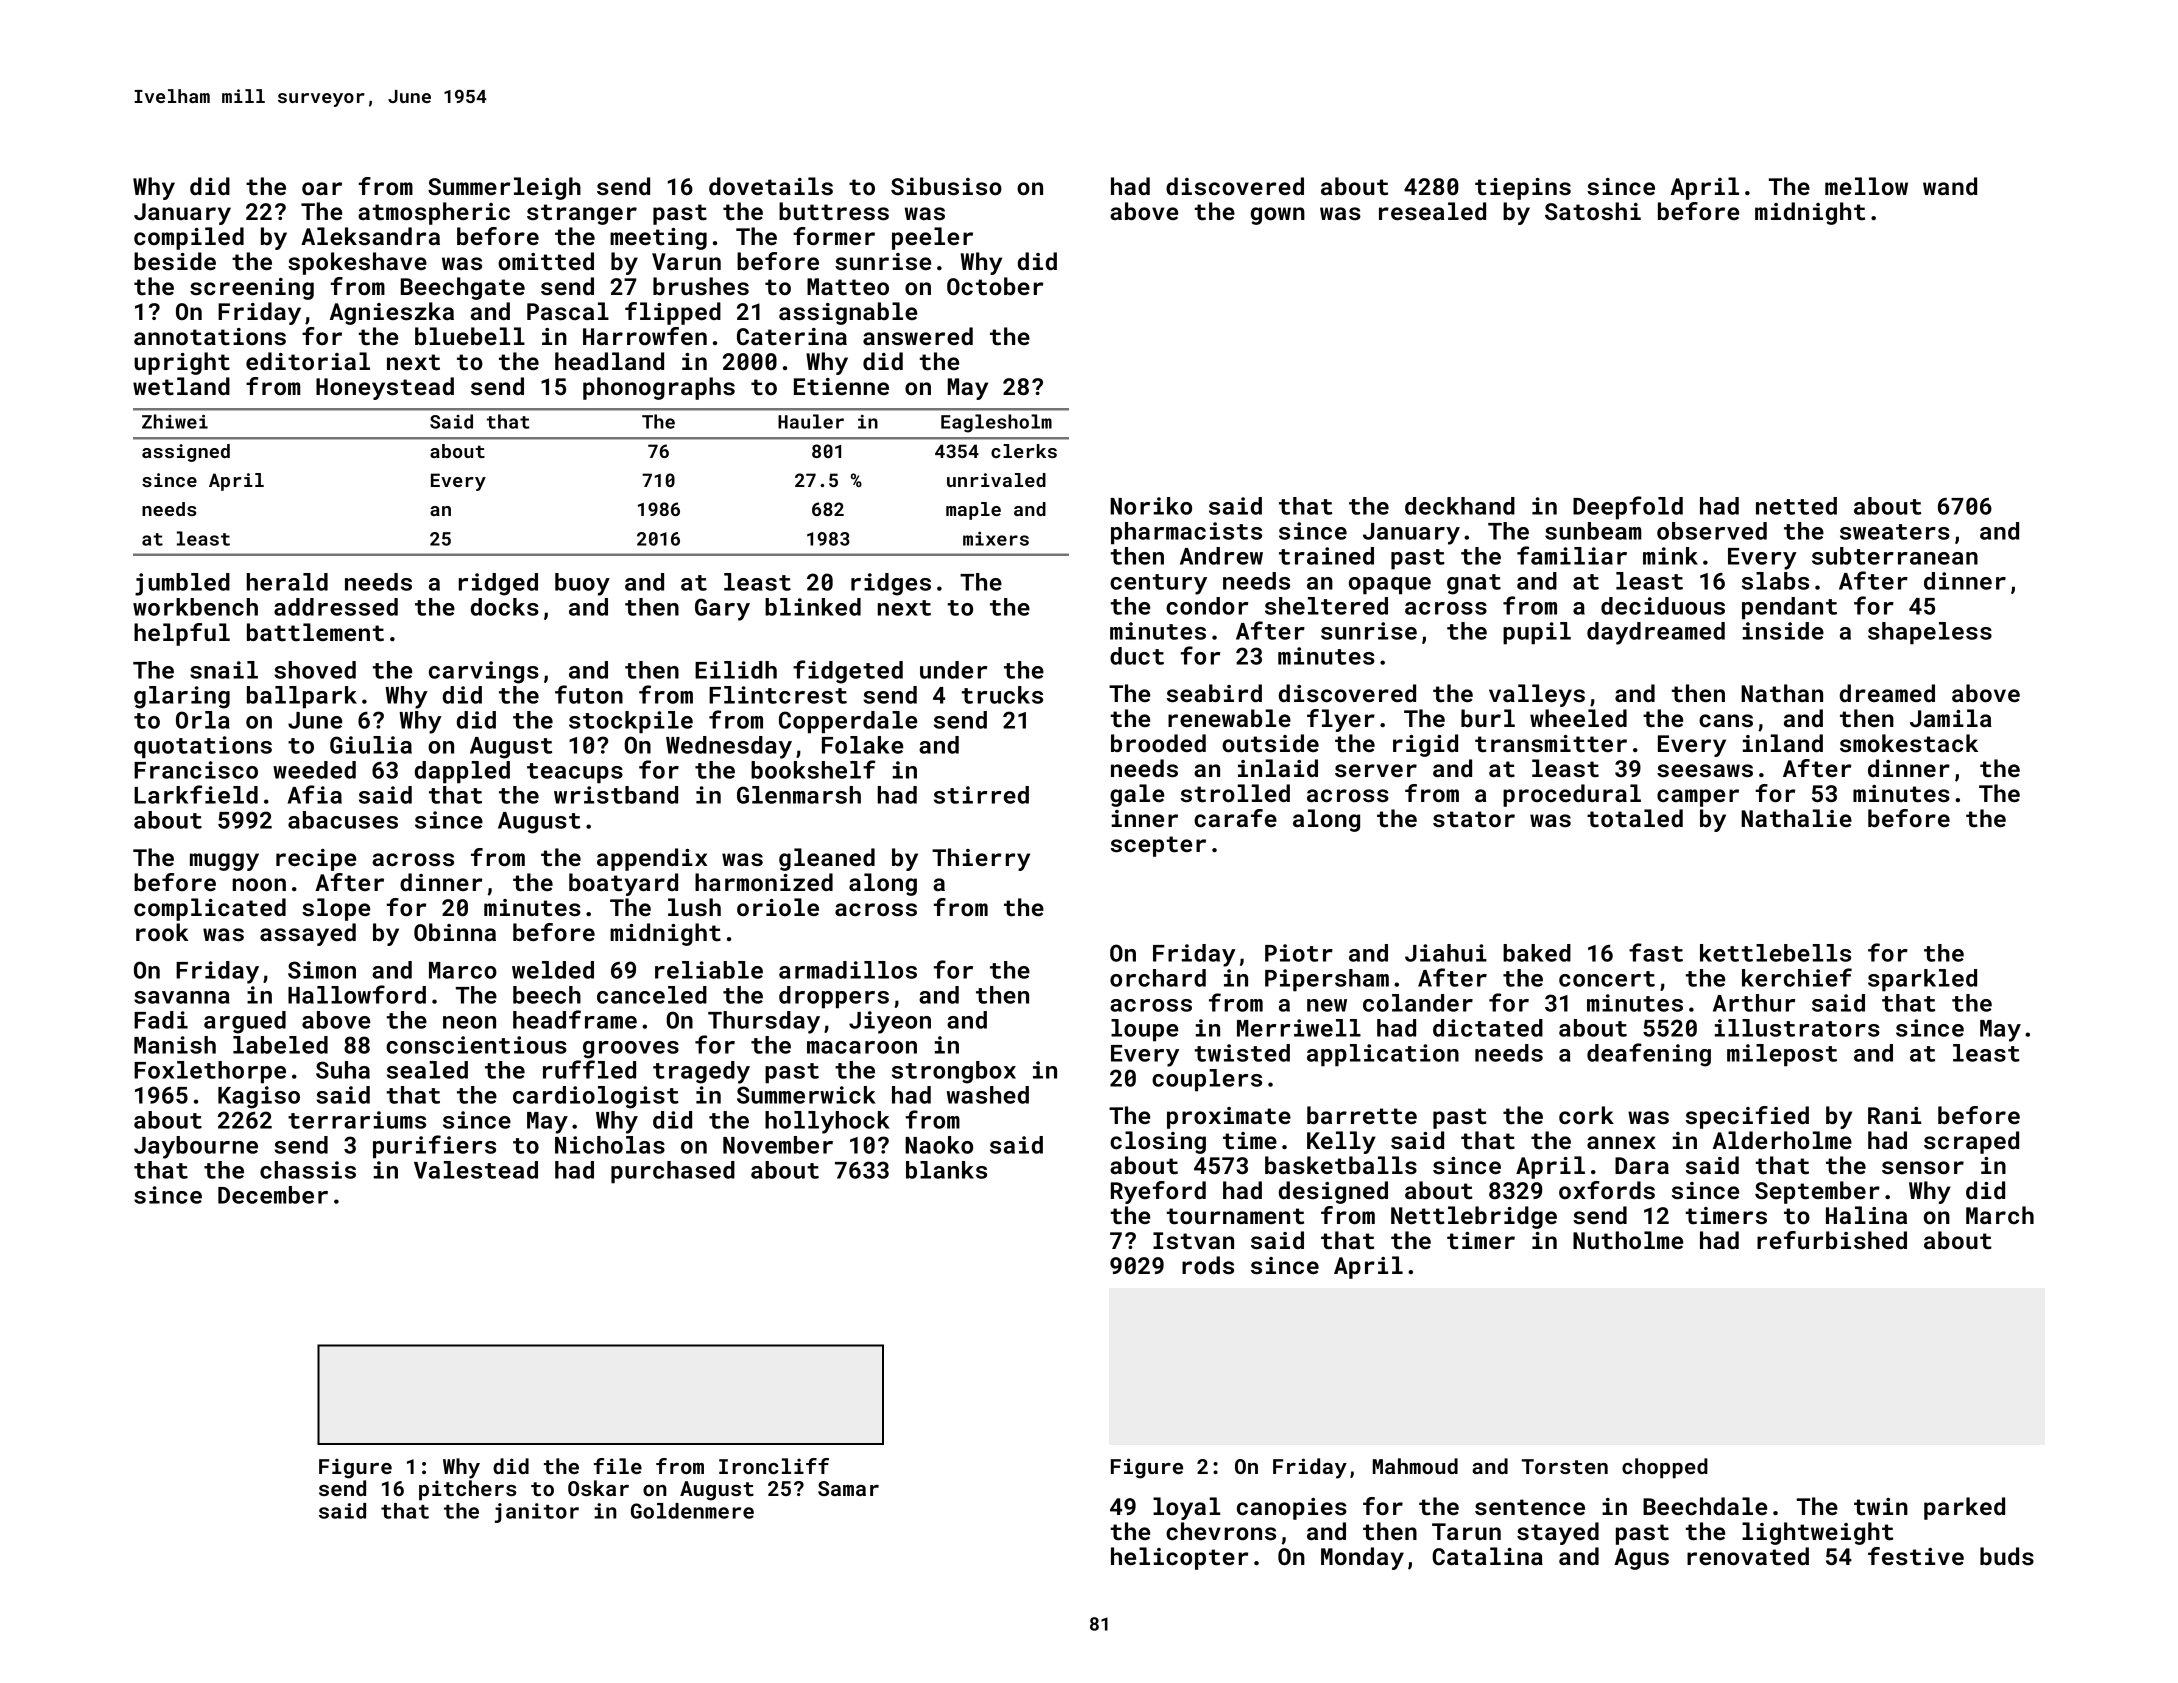 The height and width of the screenshot is (1683, 2178). Describe the element at coordinates (1866, 186) in the screenshot. I see `mellow` at that location.
